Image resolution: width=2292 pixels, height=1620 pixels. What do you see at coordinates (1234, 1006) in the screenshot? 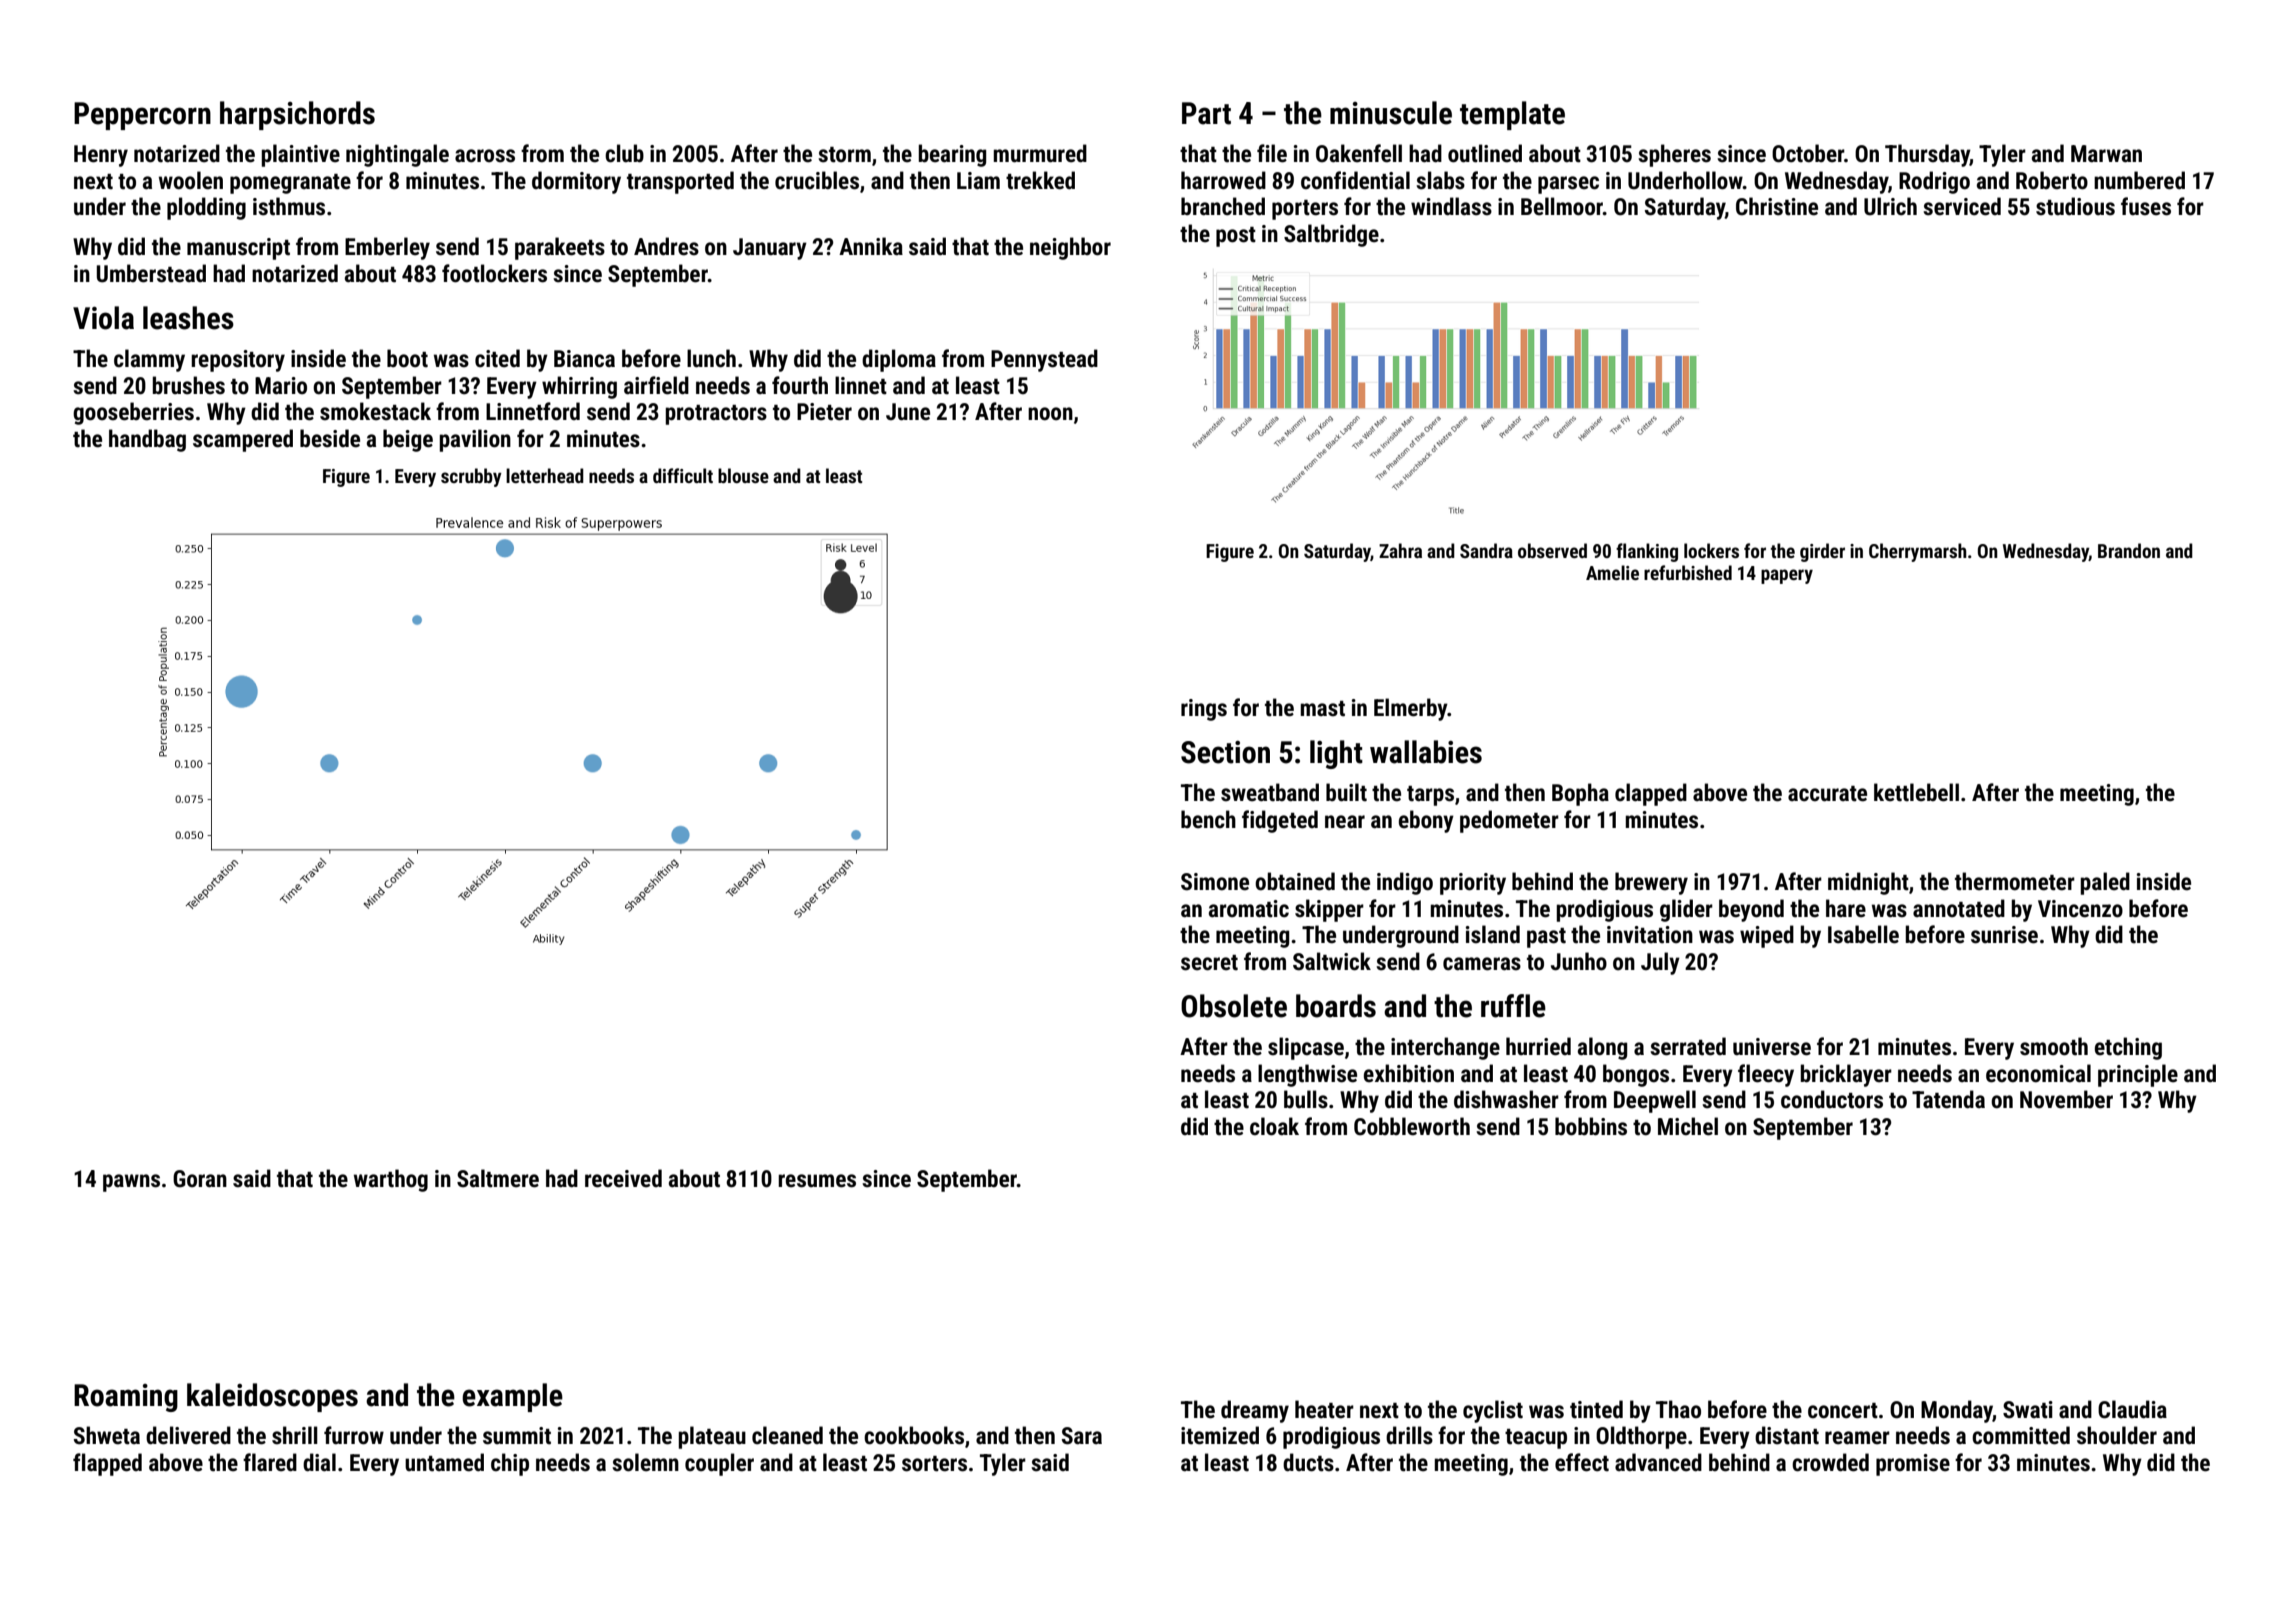
I see `Obsolete` at bounding box center [1234, 1006].
